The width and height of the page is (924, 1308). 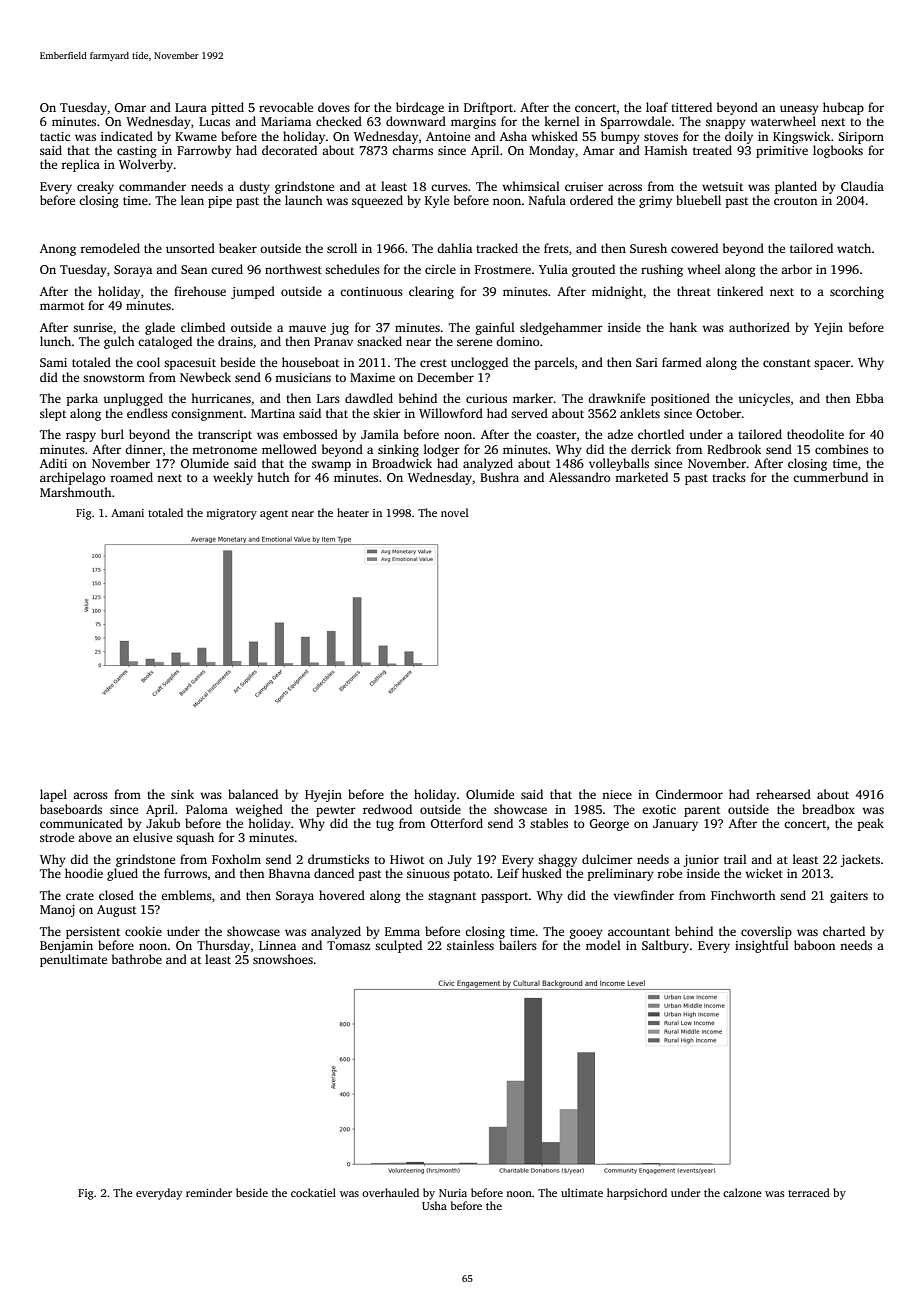 I want to click on cockatiel, so click(x=313, y=1192).
